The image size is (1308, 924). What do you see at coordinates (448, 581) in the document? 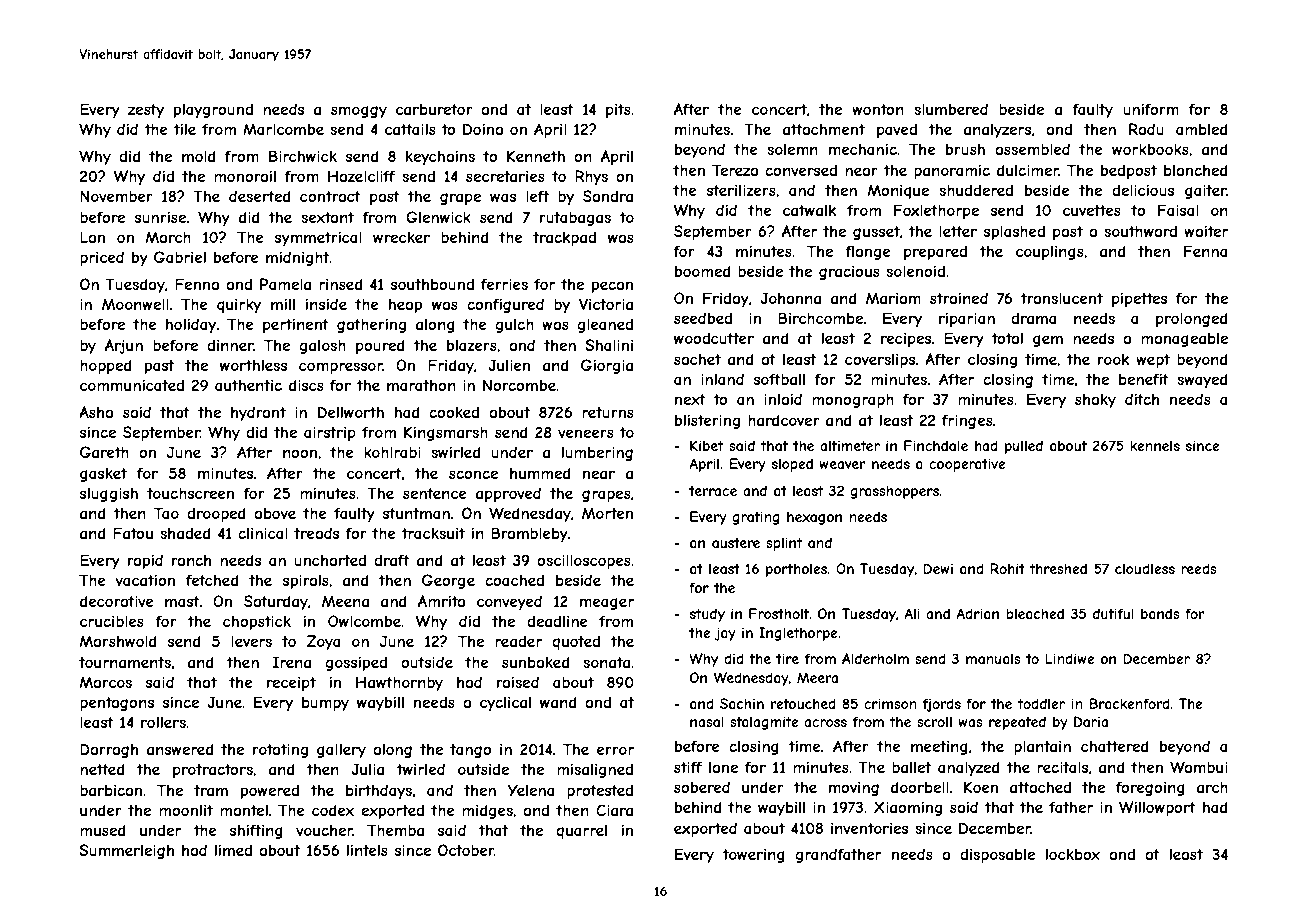
I see `George` at bounding box center [448, 581].
